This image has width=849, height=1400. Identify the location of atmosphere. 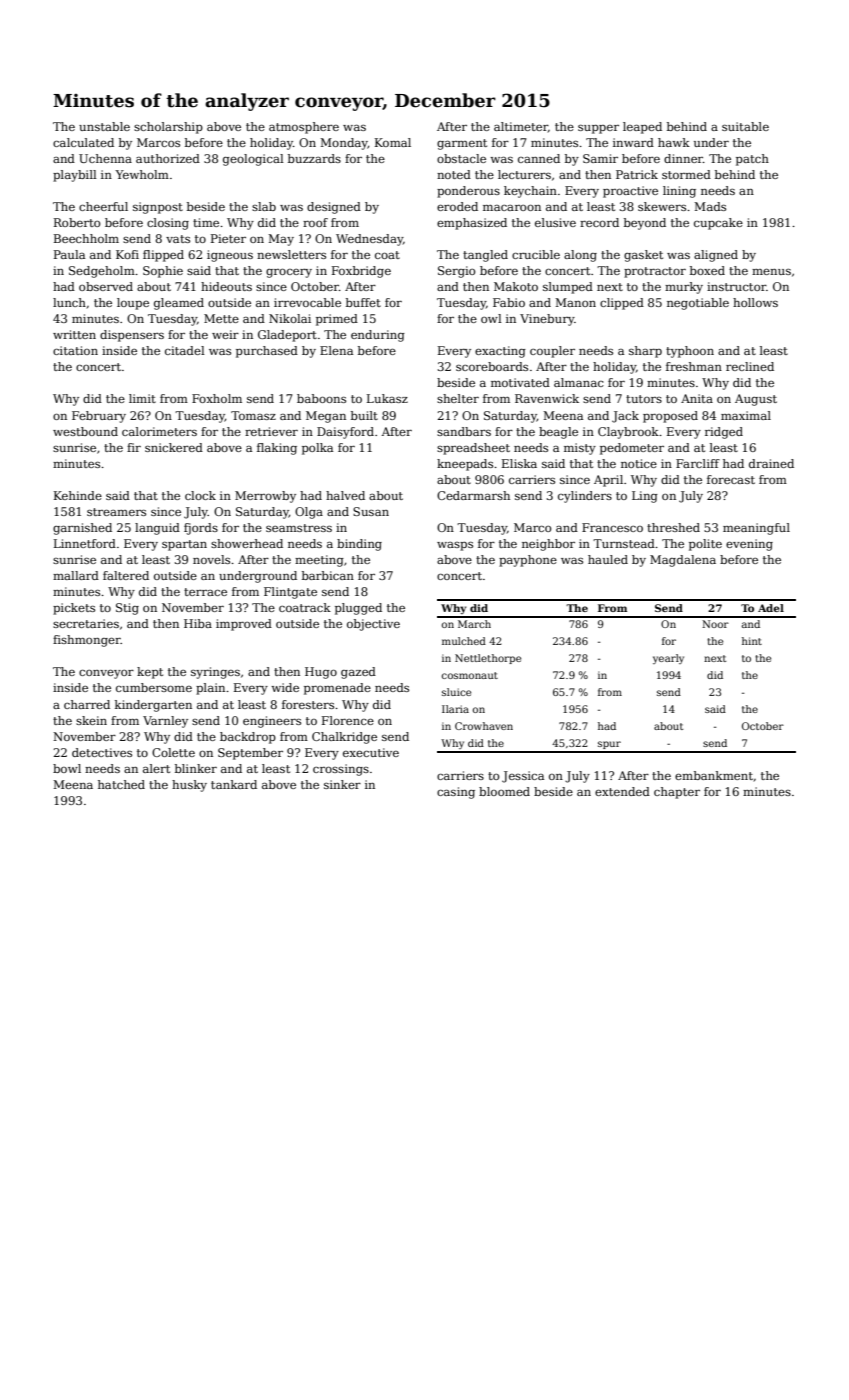
(304, 128).
